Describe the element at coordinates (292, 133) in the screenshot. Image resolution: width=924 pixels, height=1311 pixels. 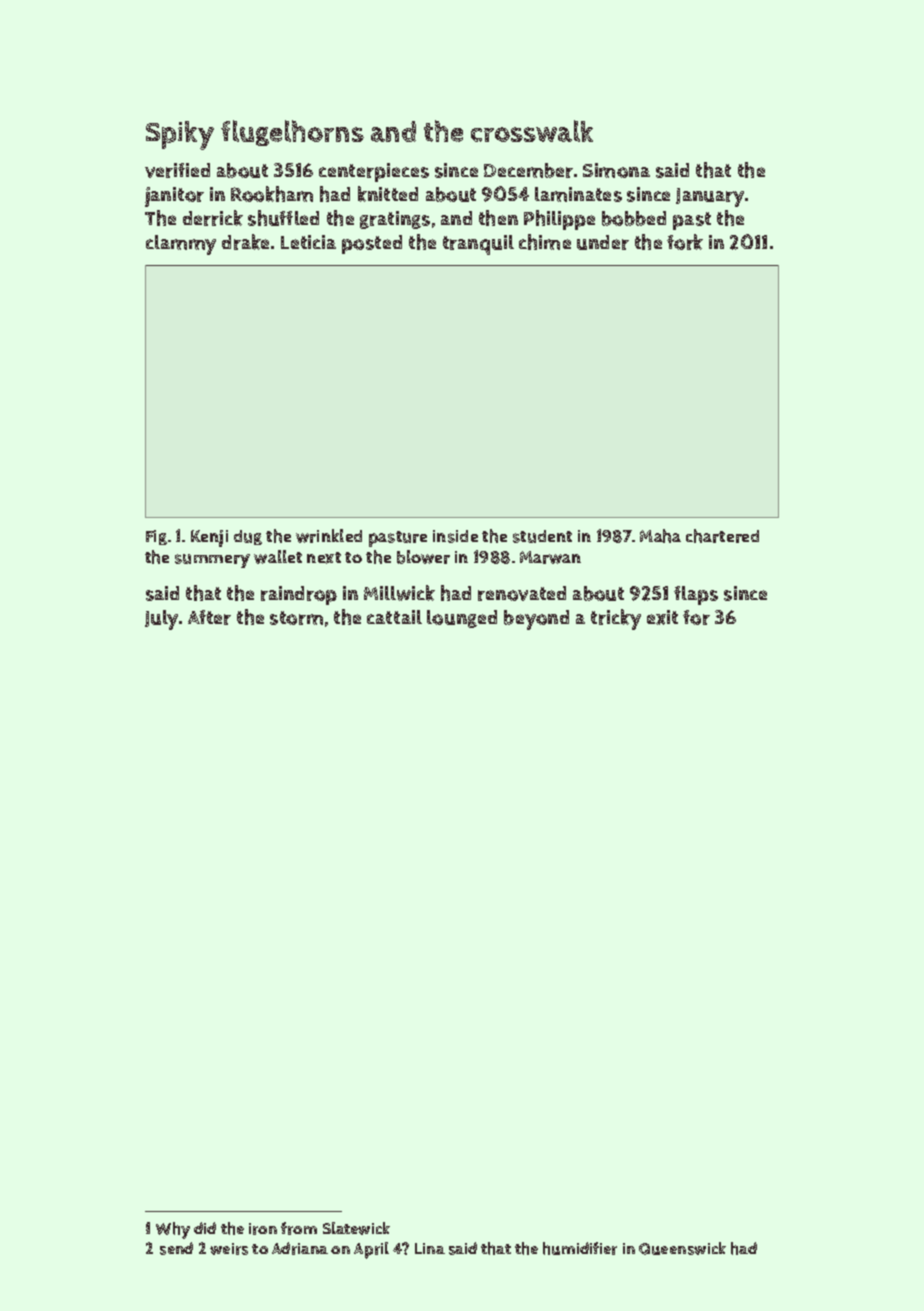
I see `flugelhorns` at that location.
